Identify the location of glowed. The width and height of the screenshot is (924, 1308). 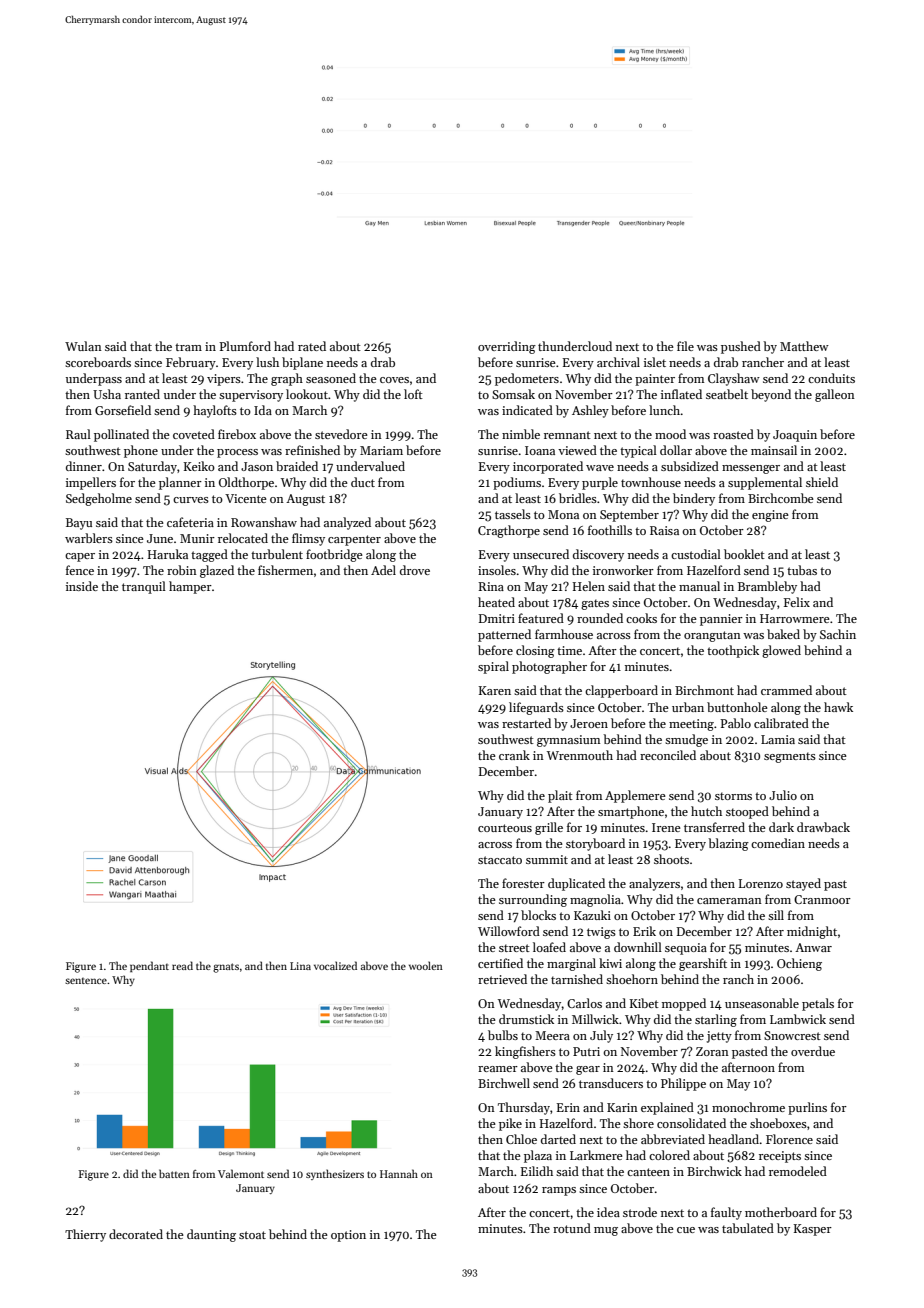
(781, 651).
